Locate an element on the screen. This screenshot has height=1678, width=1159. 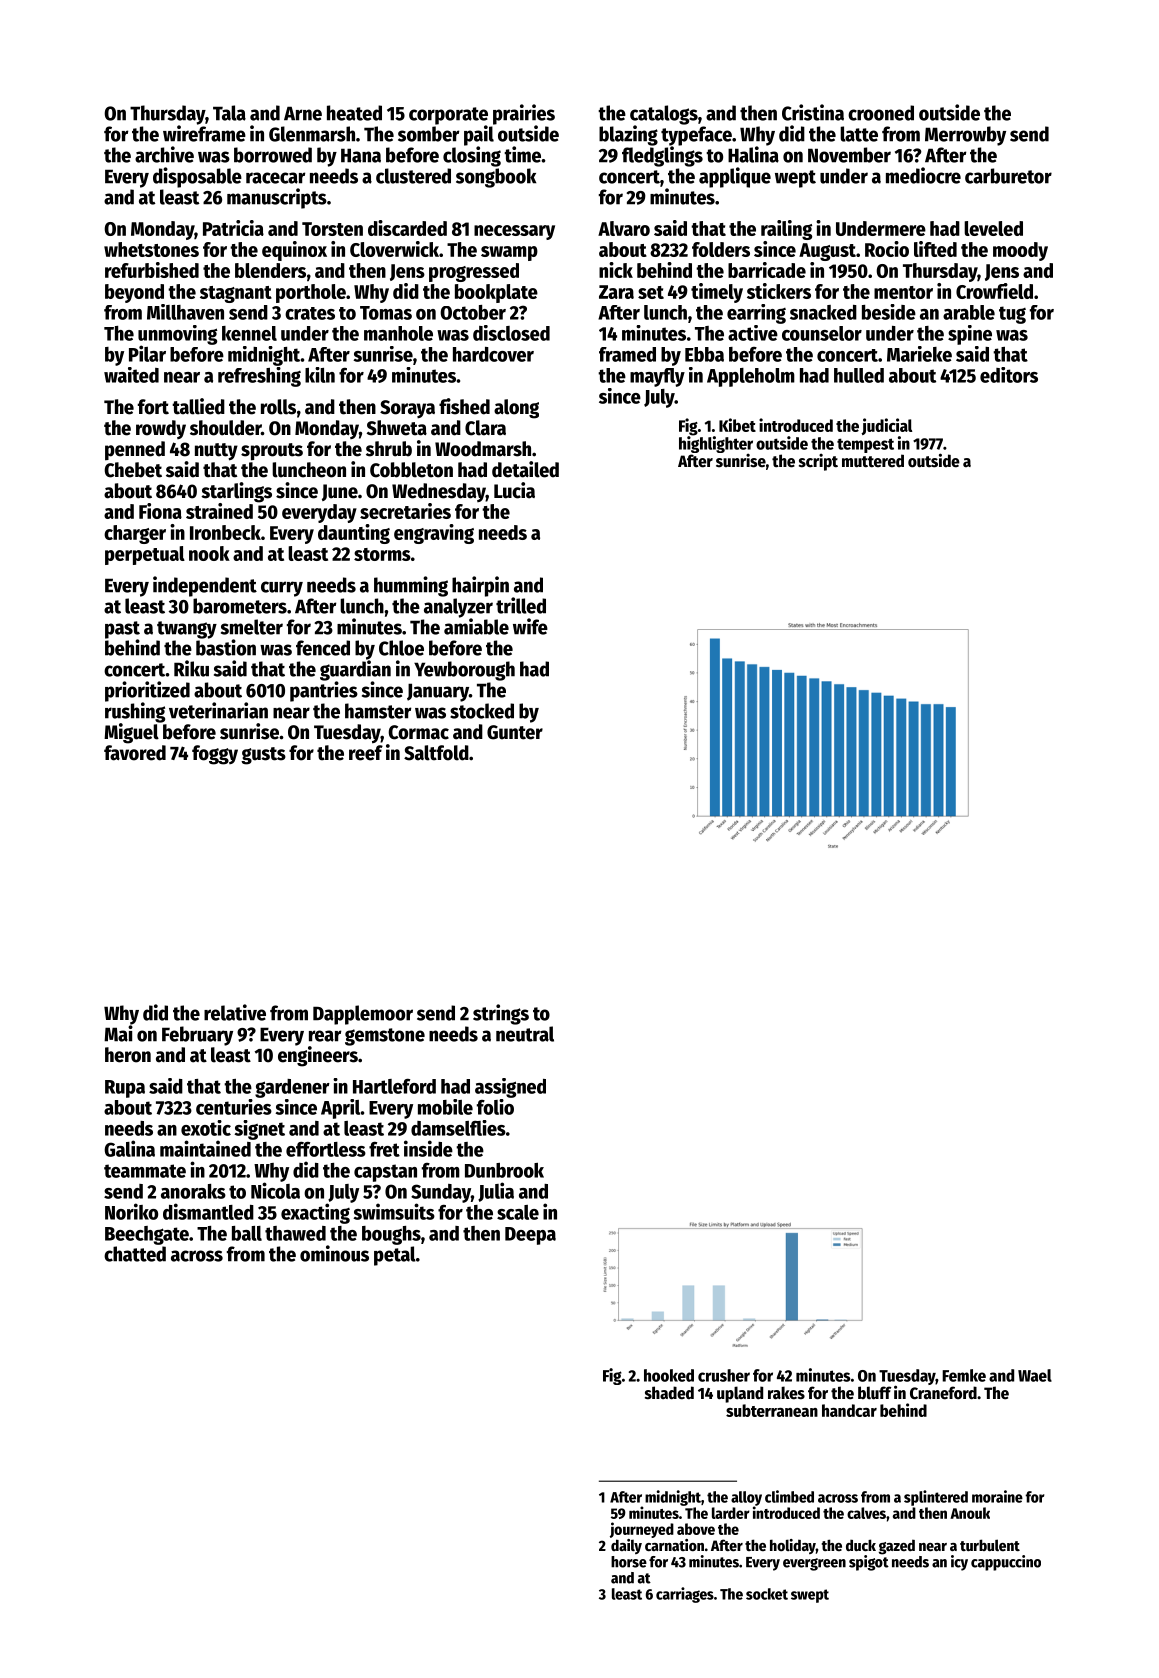
moody is located at coordinates (1020, 251).
